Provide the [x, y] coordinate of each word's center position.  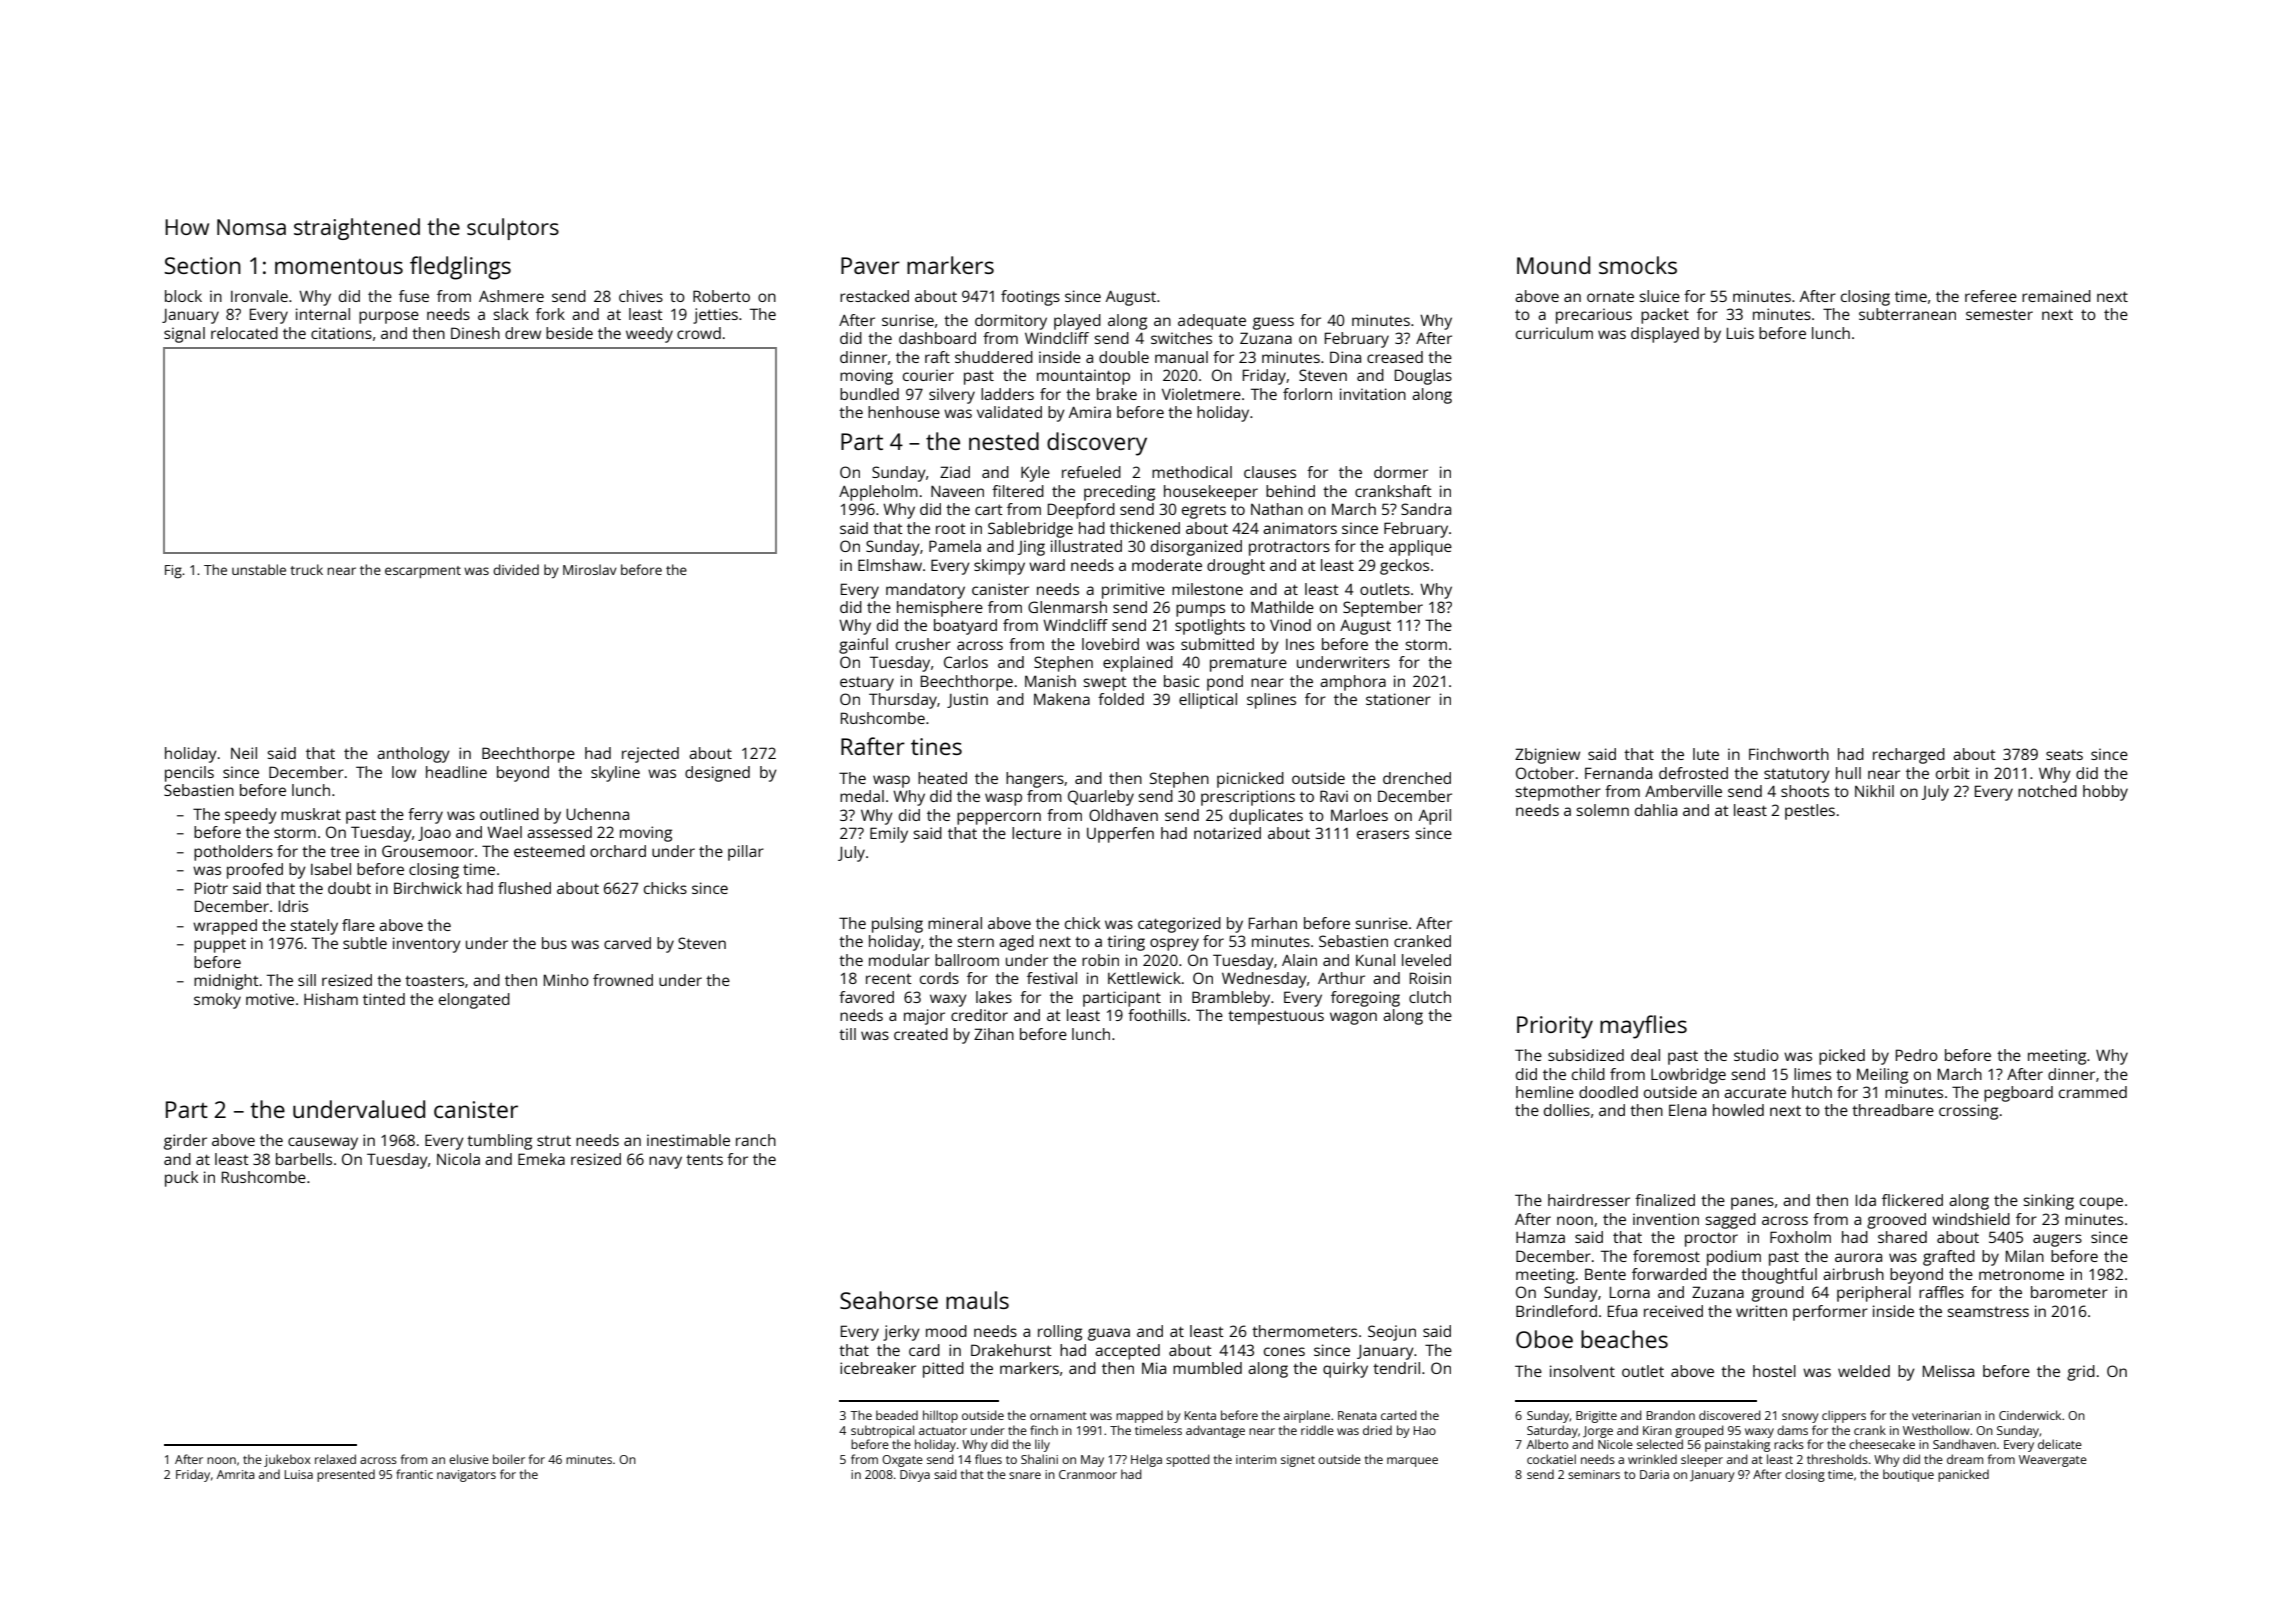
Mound [1553, 265]
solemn [1602, 810]
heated [942, 778]
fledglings [460, 268]
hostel [1774, 1371]
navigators [466, 1476]
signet [1298, 1461]
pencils [189, 774]
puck [181, 1179]
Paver [870, 265]
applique [1420, 548]
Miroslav [590, 569]
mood [946, 1331]
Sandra [1426, 509]
